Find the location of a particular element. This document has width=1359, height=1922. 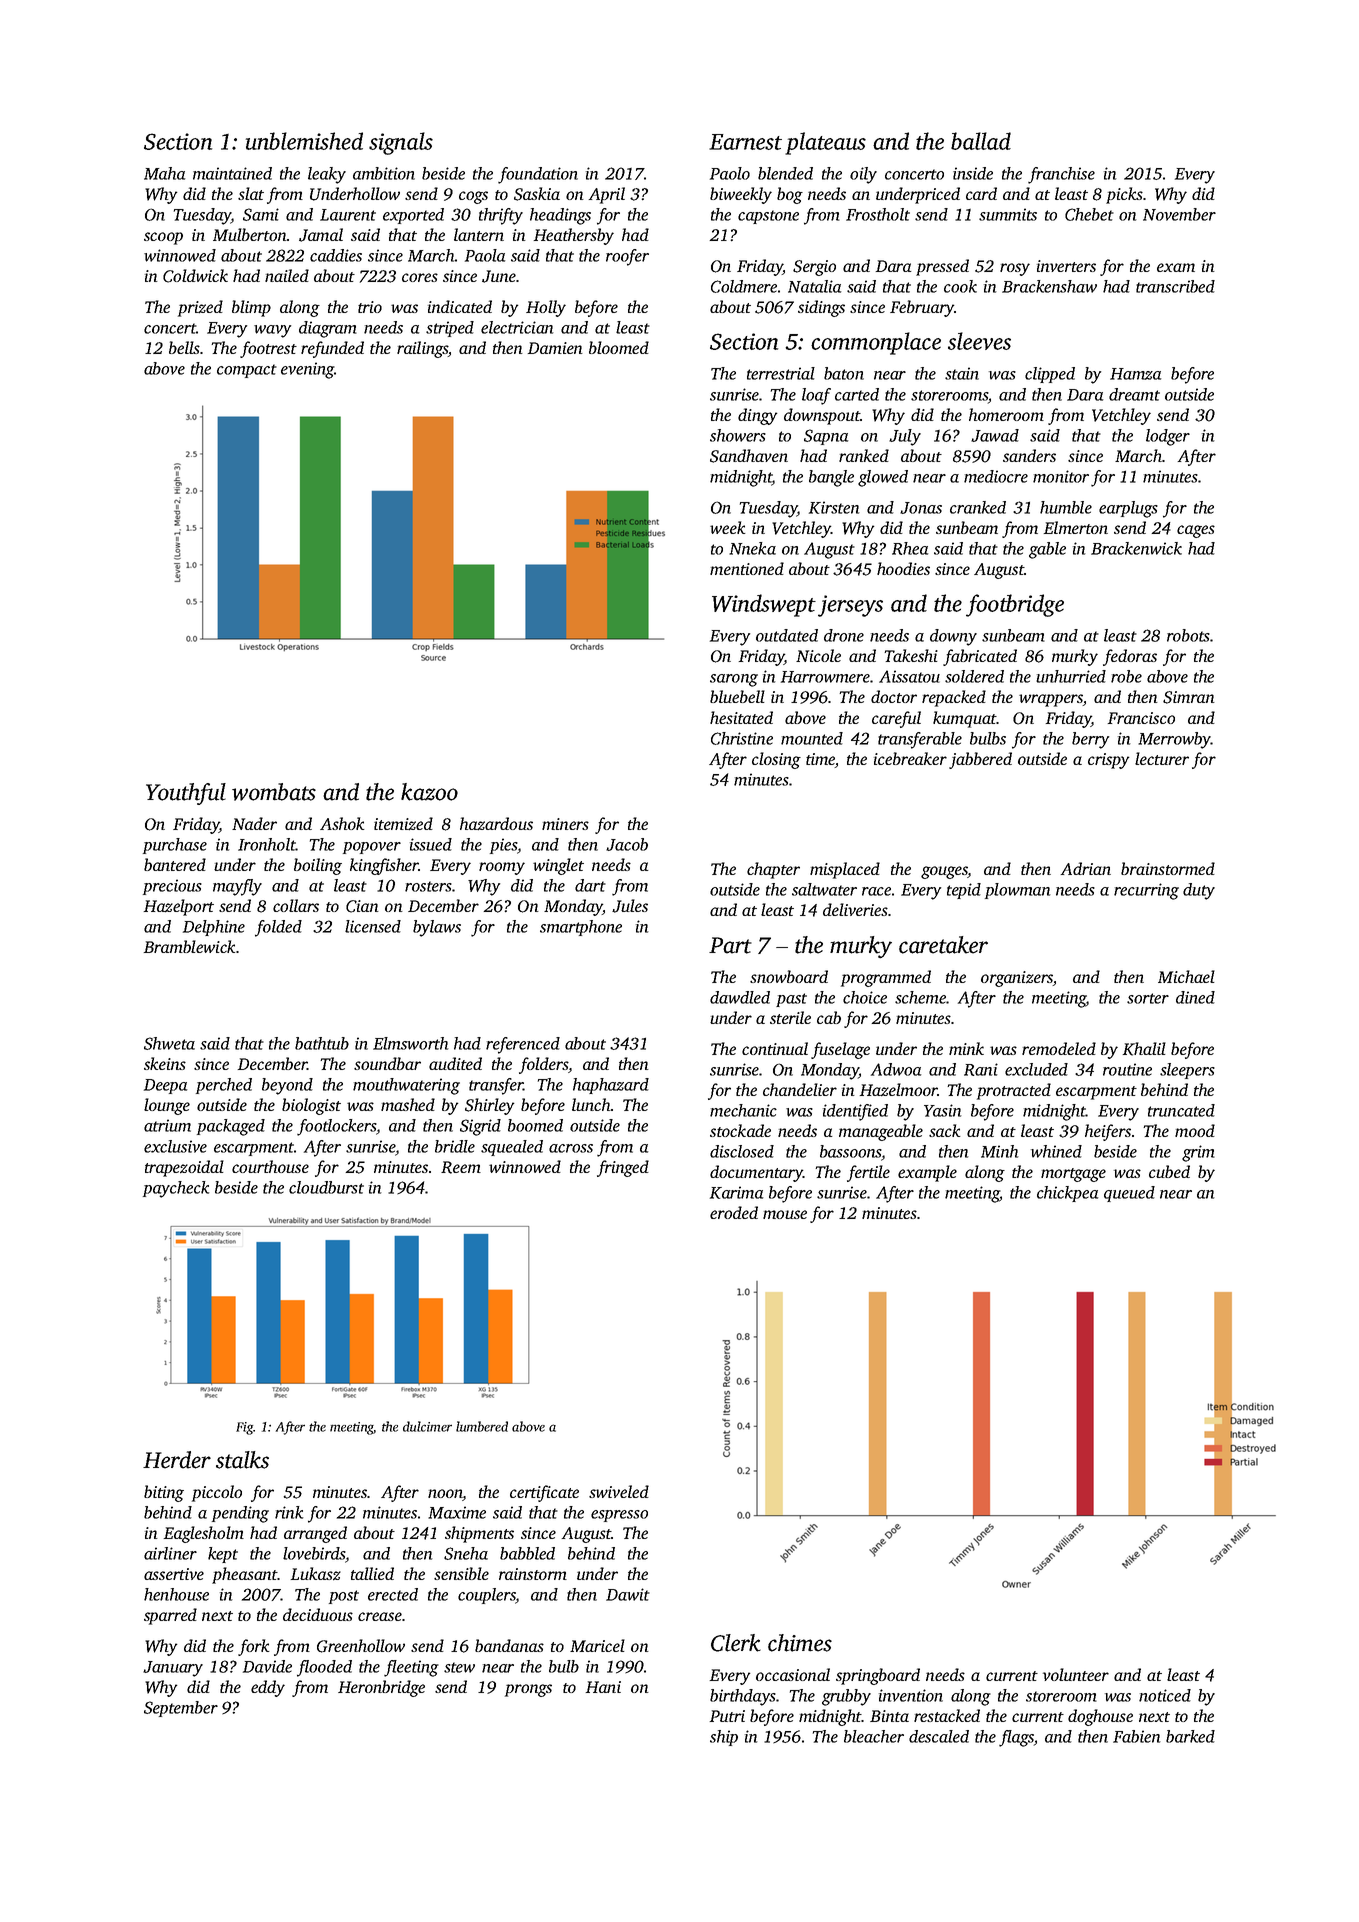

Holly is located at coordinates (546, 308).
